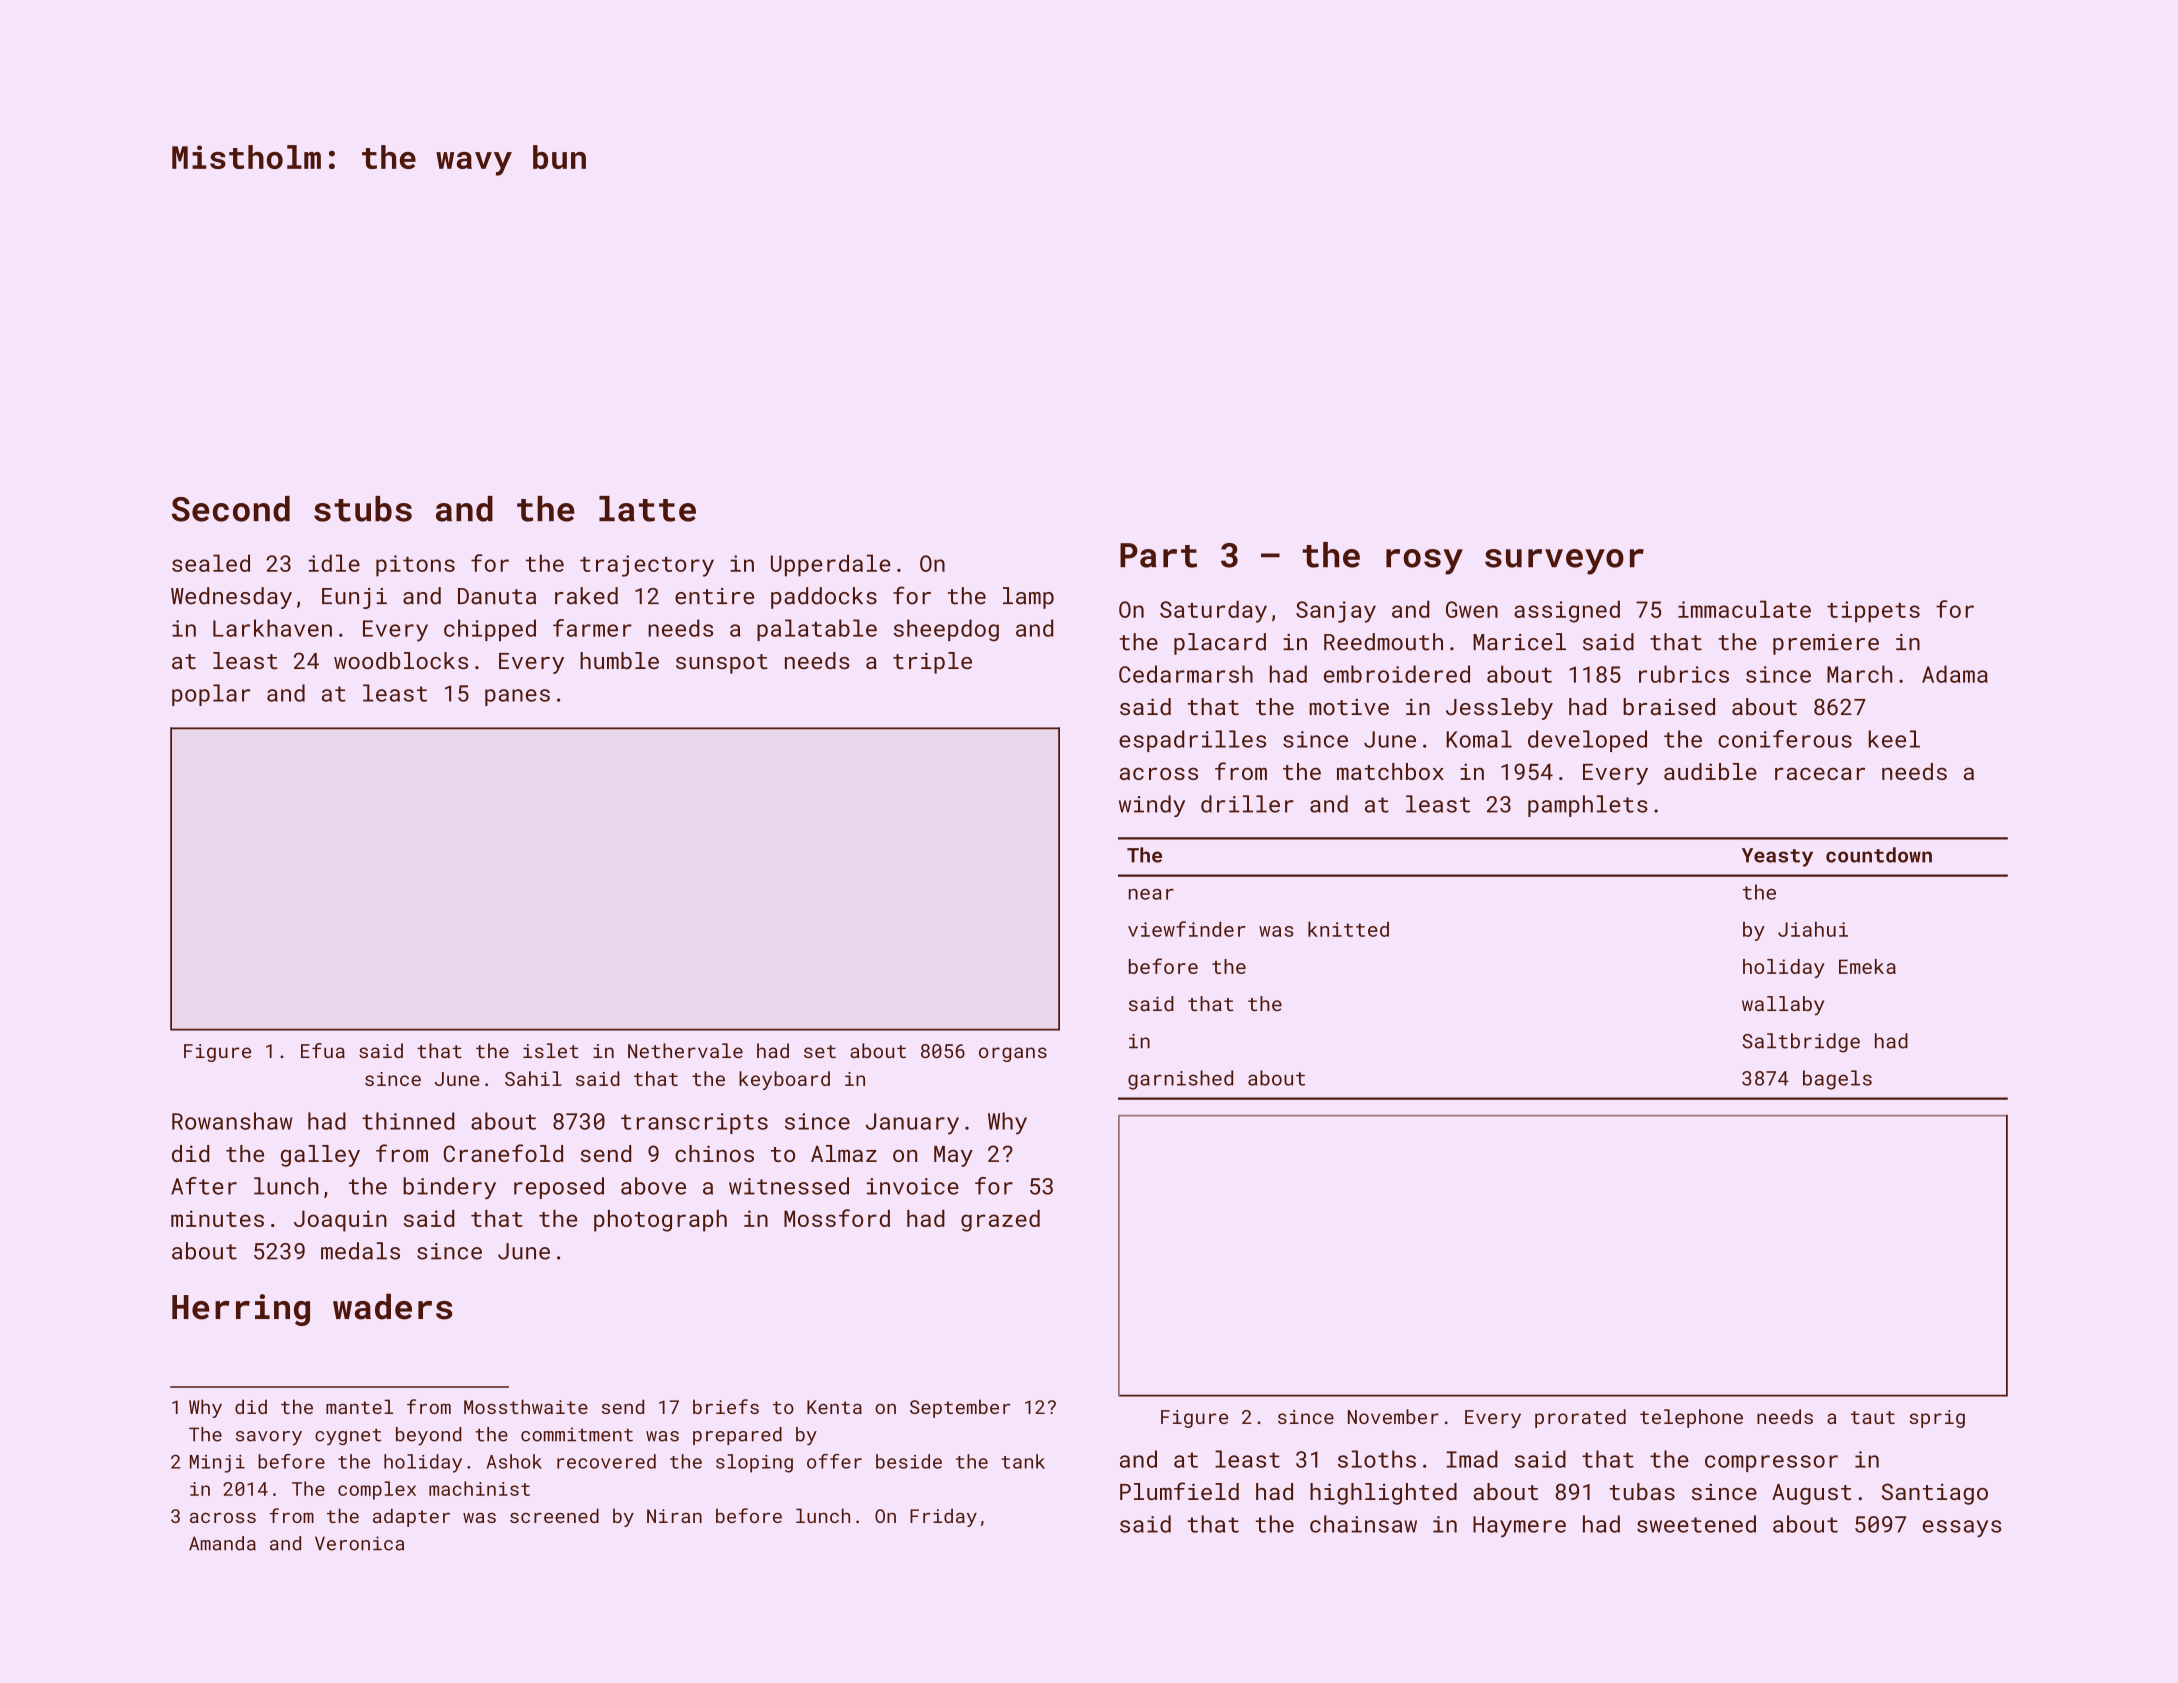  What do you see at coordinates (1390, 771) in the screenshot?
I see `matchbox` at bounding box center [1390, 771].
